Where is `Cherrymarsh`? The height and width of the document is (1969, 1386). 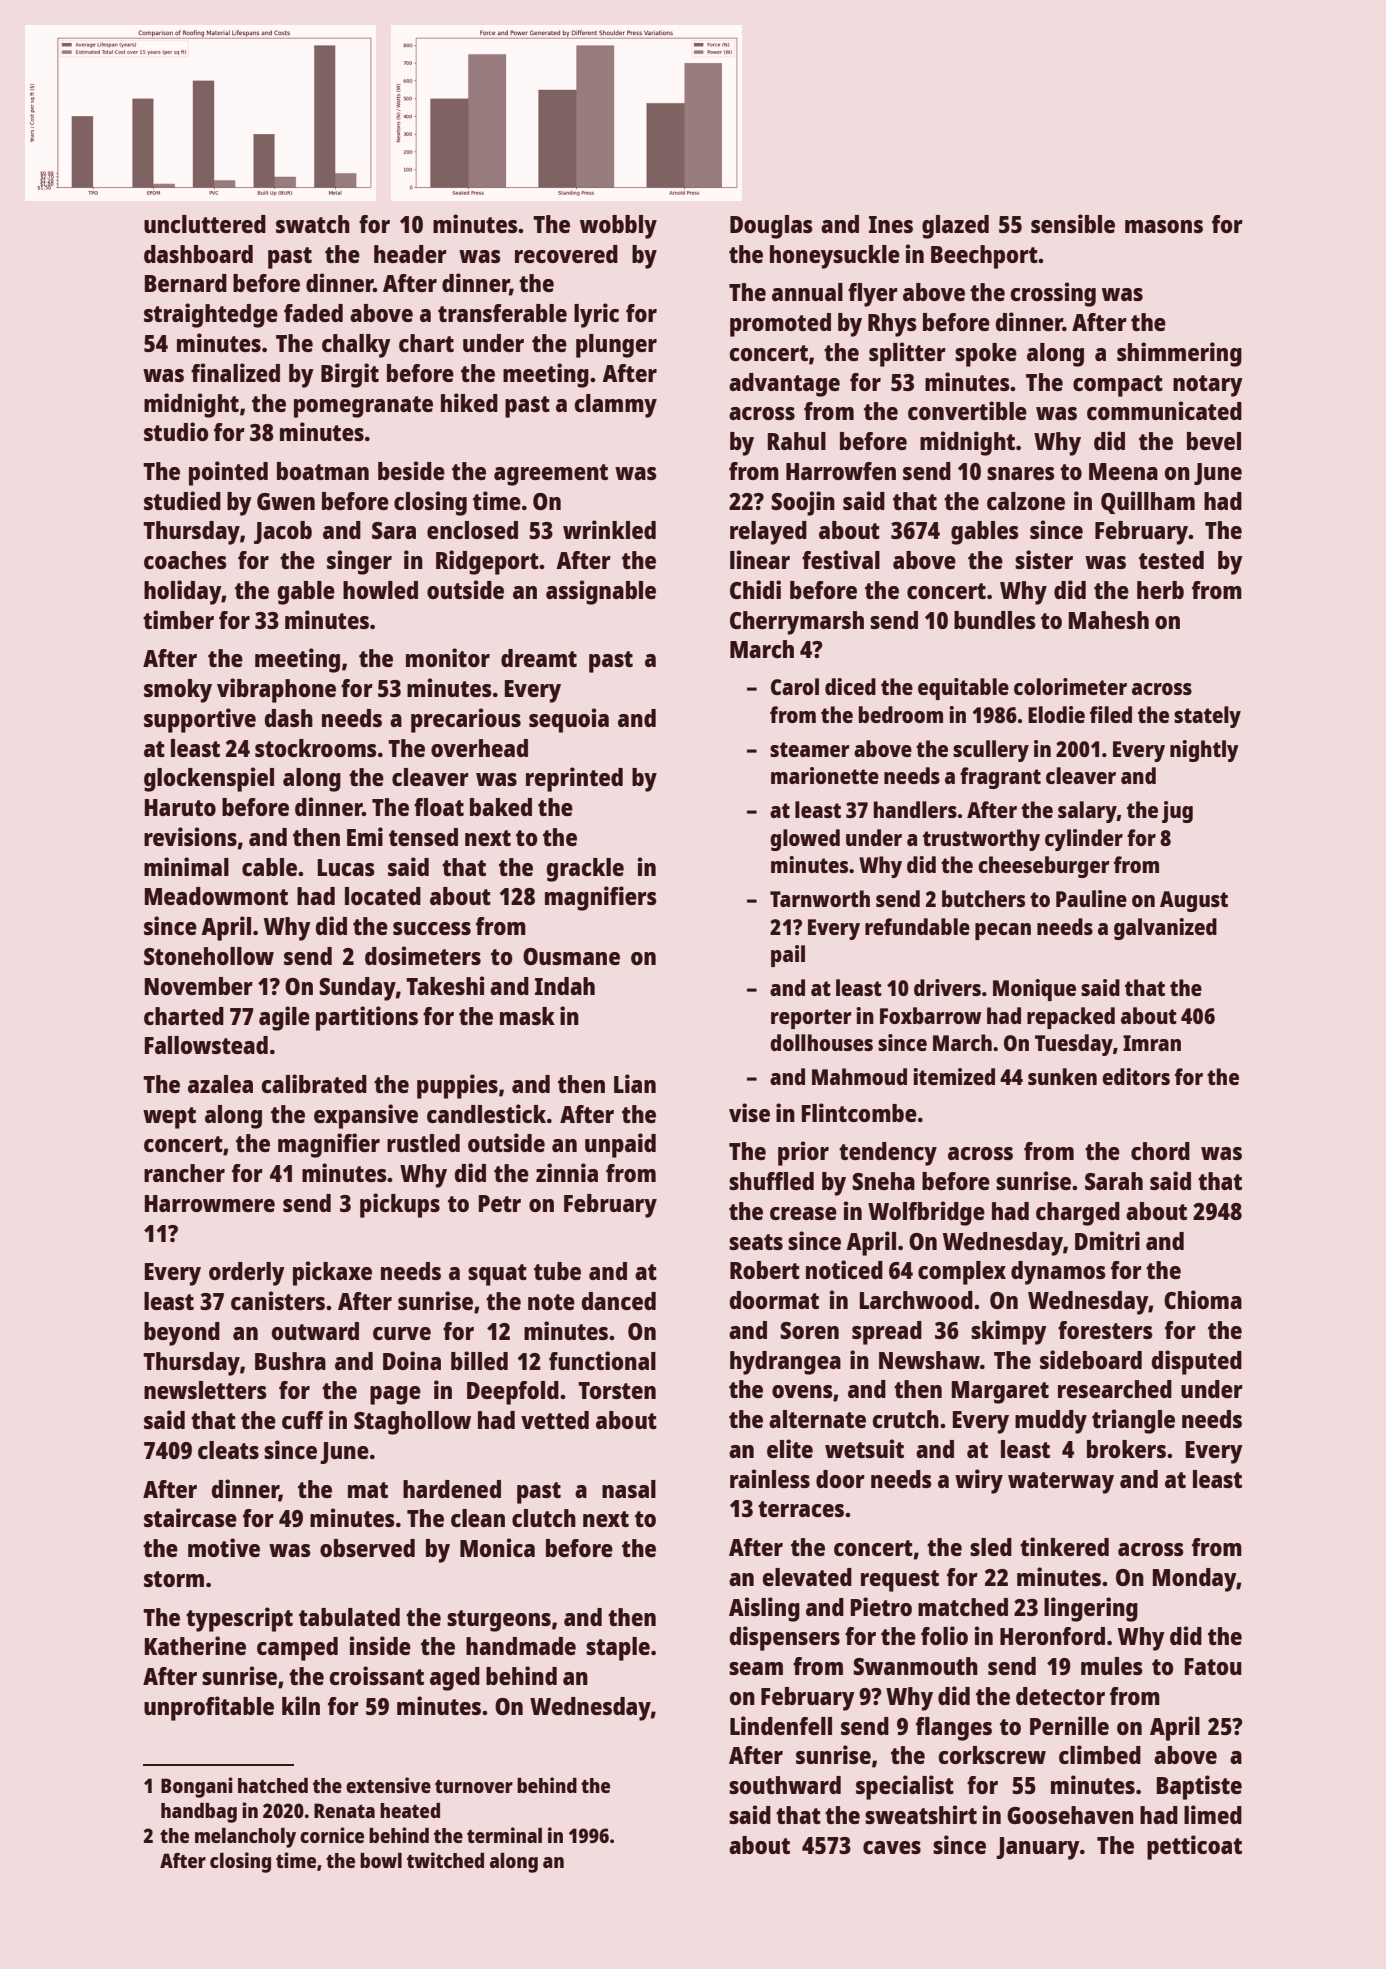
Cherrymarsh is located at coordinates (797, 623).
